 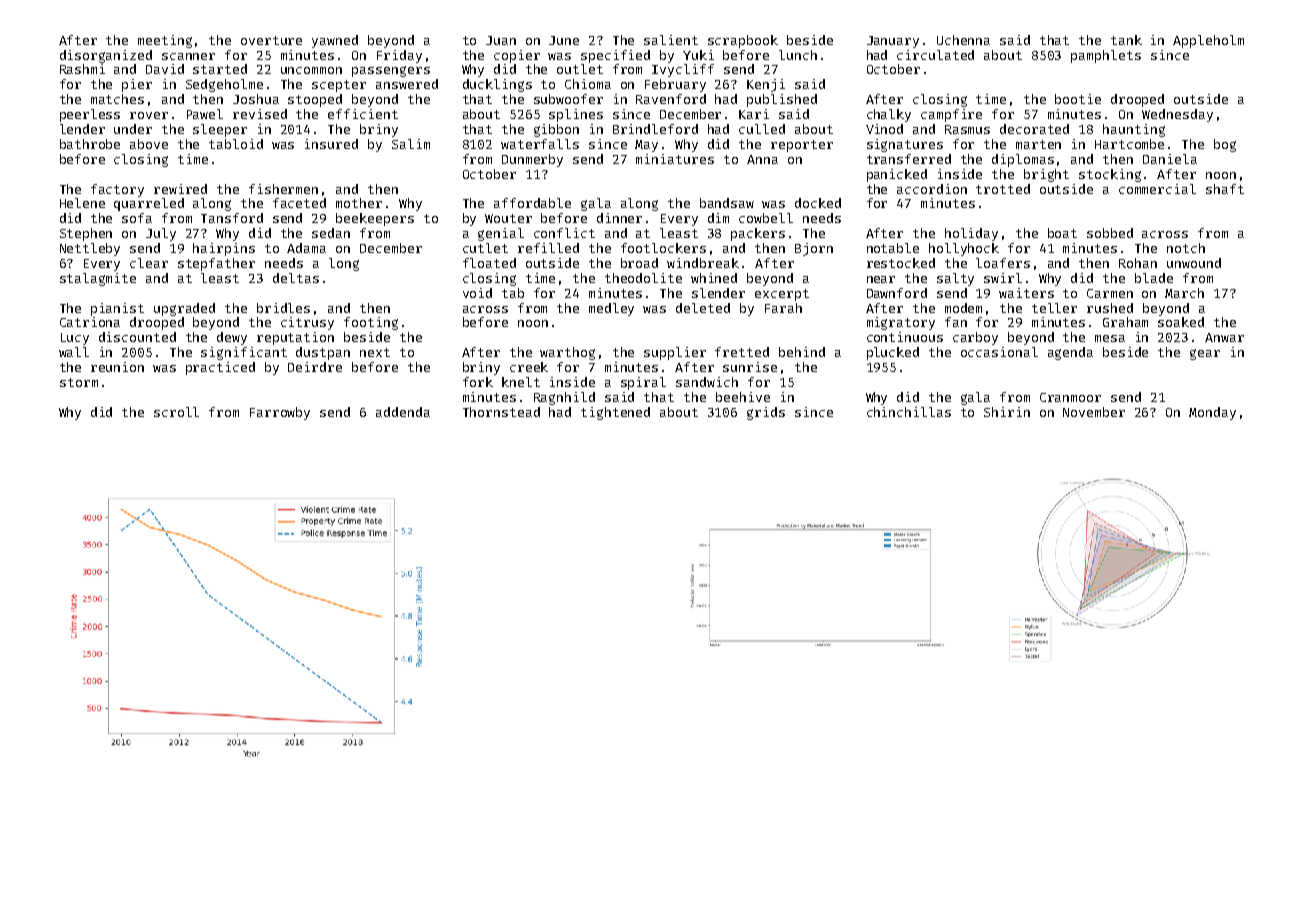 What do you see at coordinates (501, 40) in the page?
I see `Juan` at bounding box center [501, 40].
